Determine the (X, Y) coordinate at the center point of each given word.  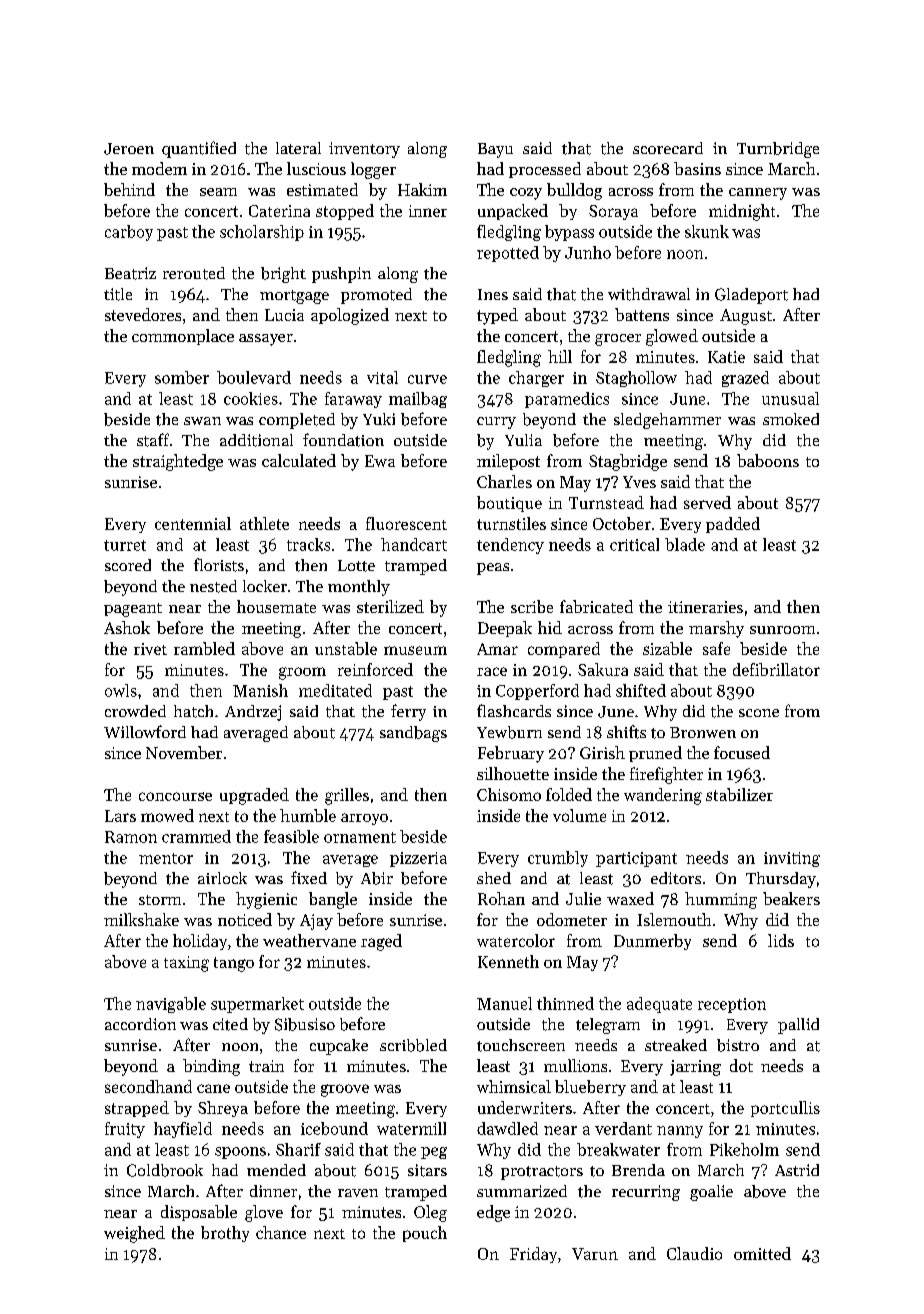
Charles (504, 481)
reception (732, 1005)
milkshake (141, 919)
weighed (134, 1234)
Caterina (279, 211)
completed (297, 421)
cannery (758, 194)
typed (497, 316)
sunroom (782, 630)
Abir (377, 878)
